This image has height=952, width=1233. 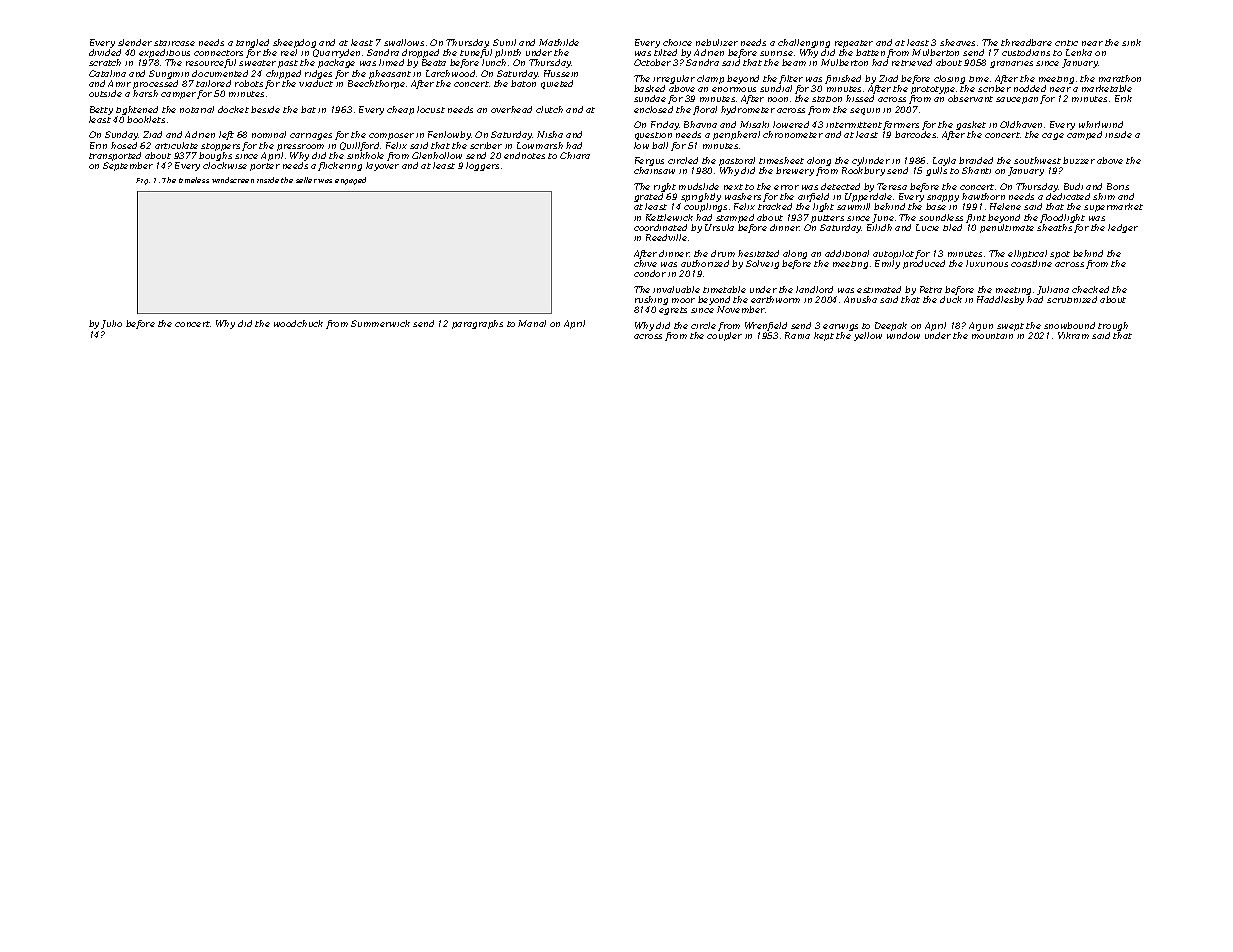 What do you see at coordinates (1079, 160) in the image?
I see `buzzer` at bounding box center [1079, 160].
